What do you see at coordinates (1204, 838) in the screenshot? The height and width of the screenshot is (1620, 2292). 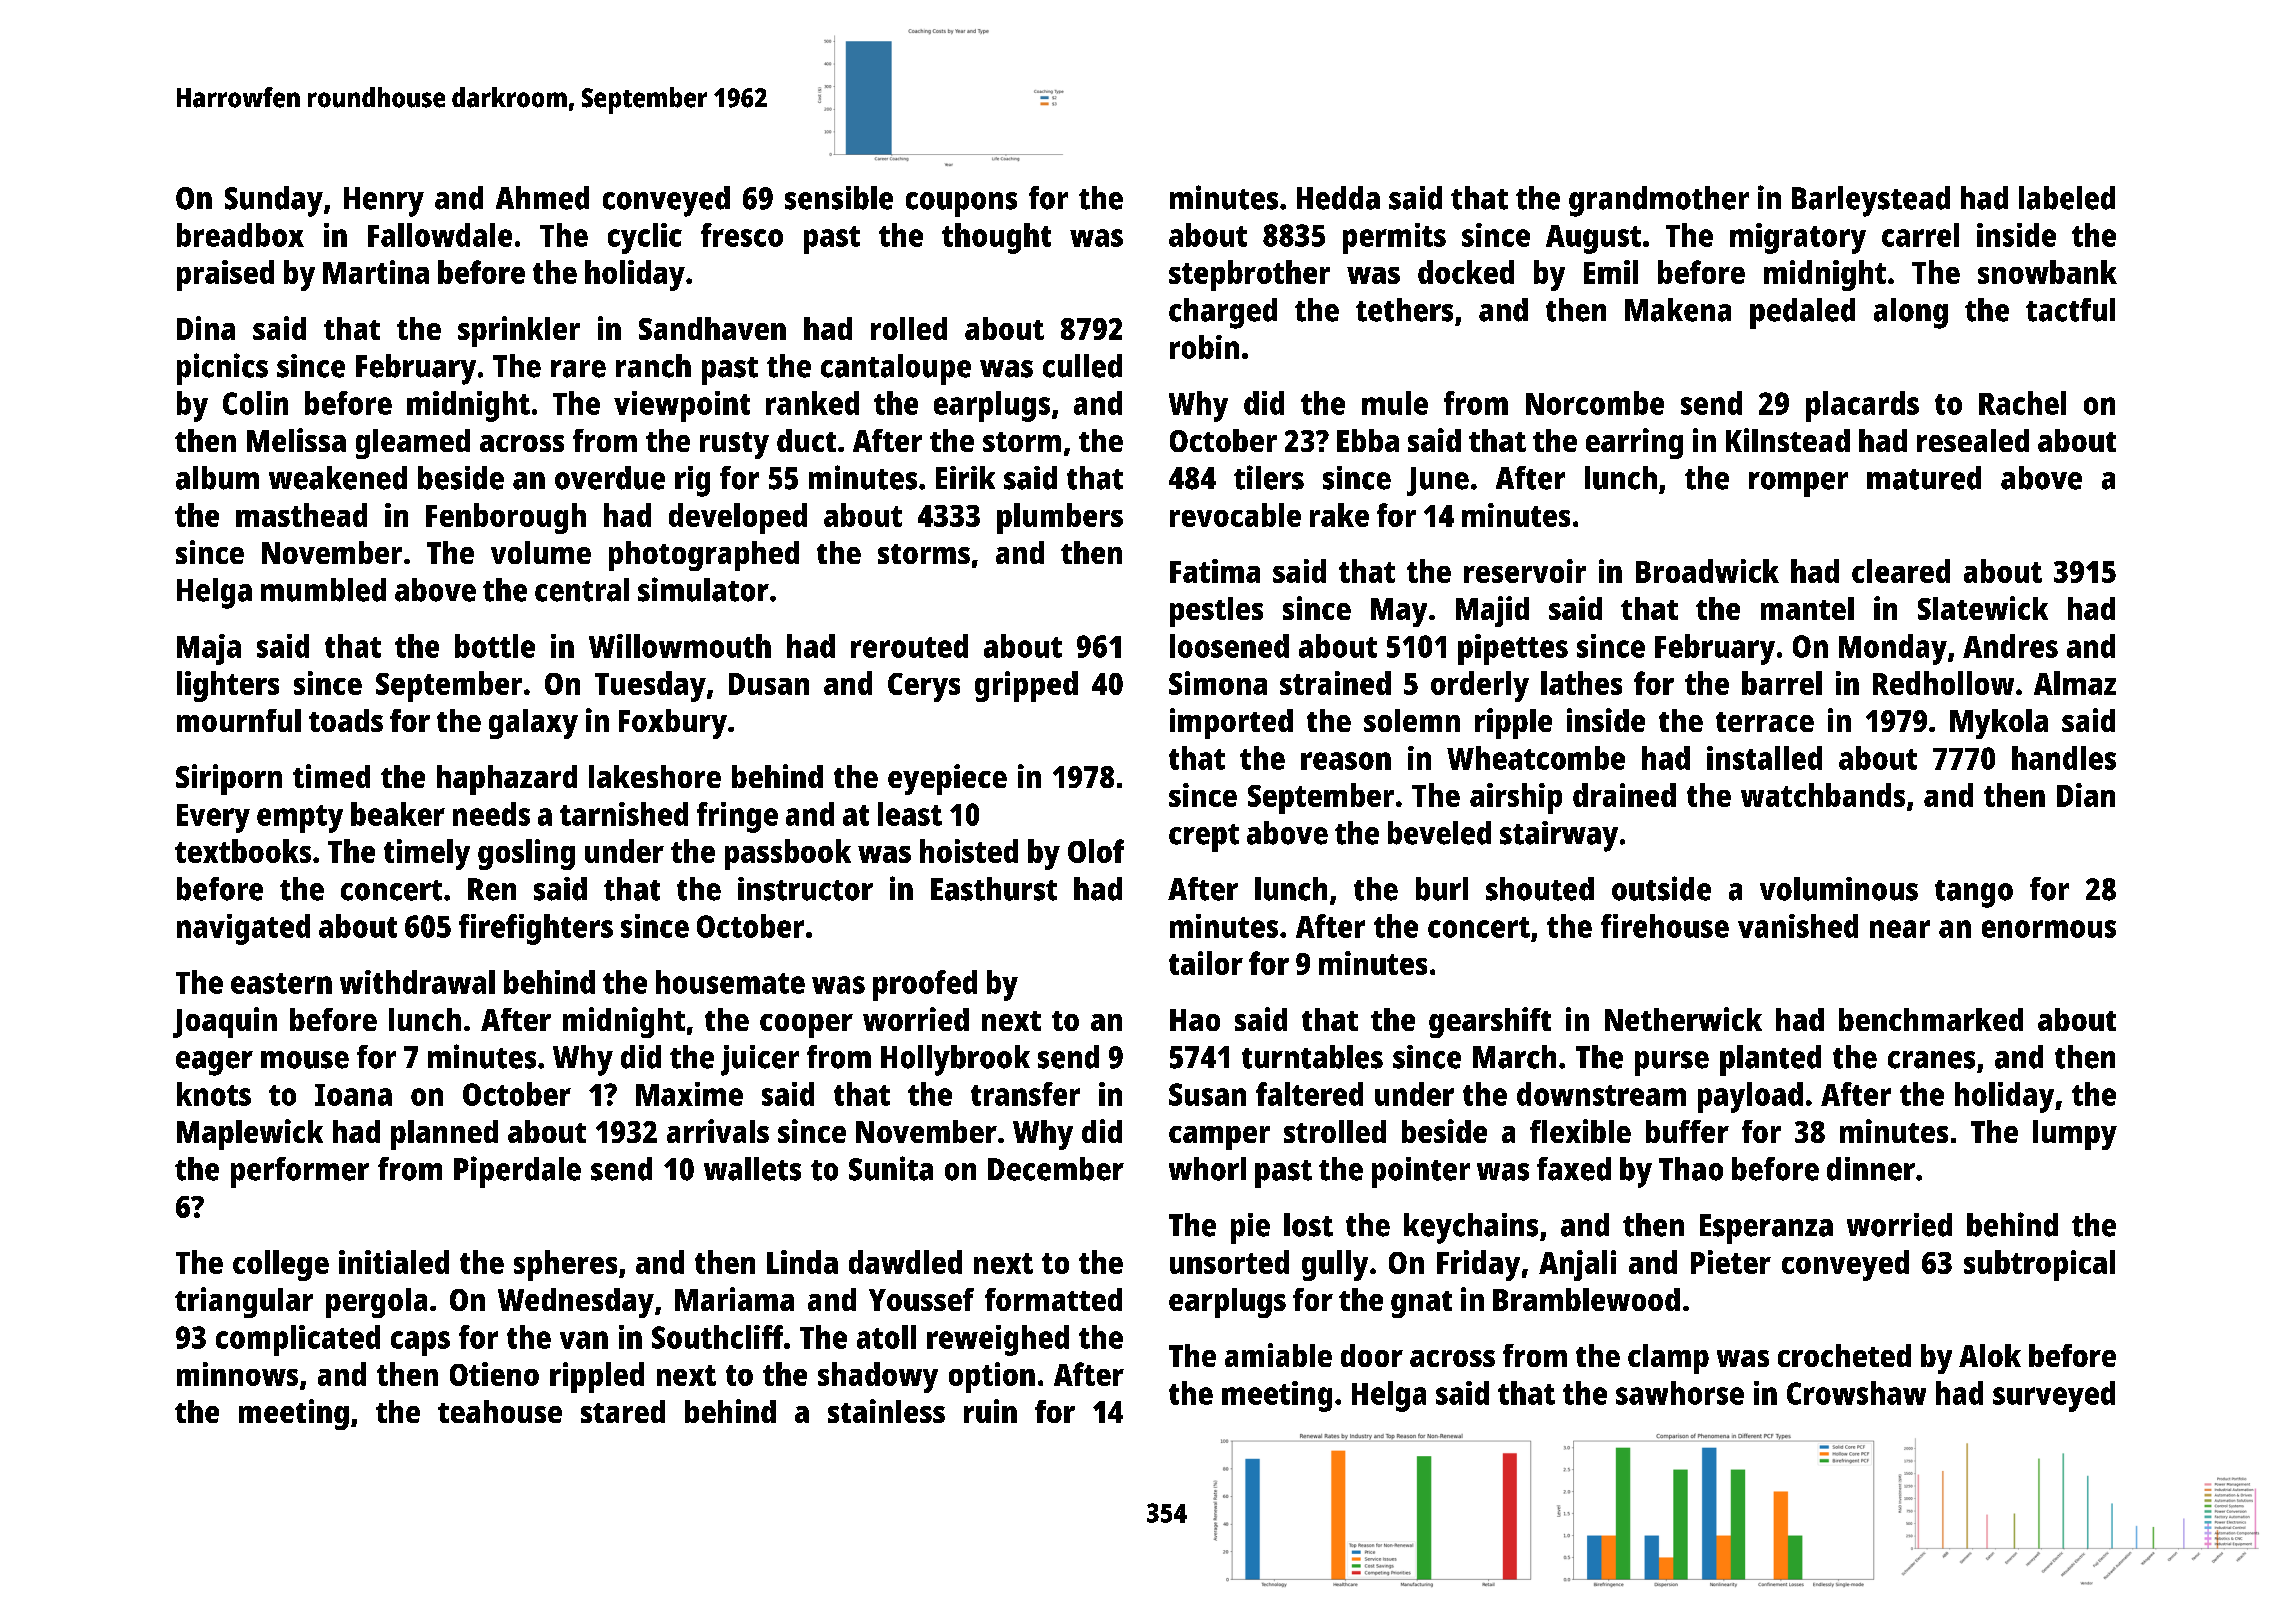 I see `crept` at bounding box center [1204, 838].
